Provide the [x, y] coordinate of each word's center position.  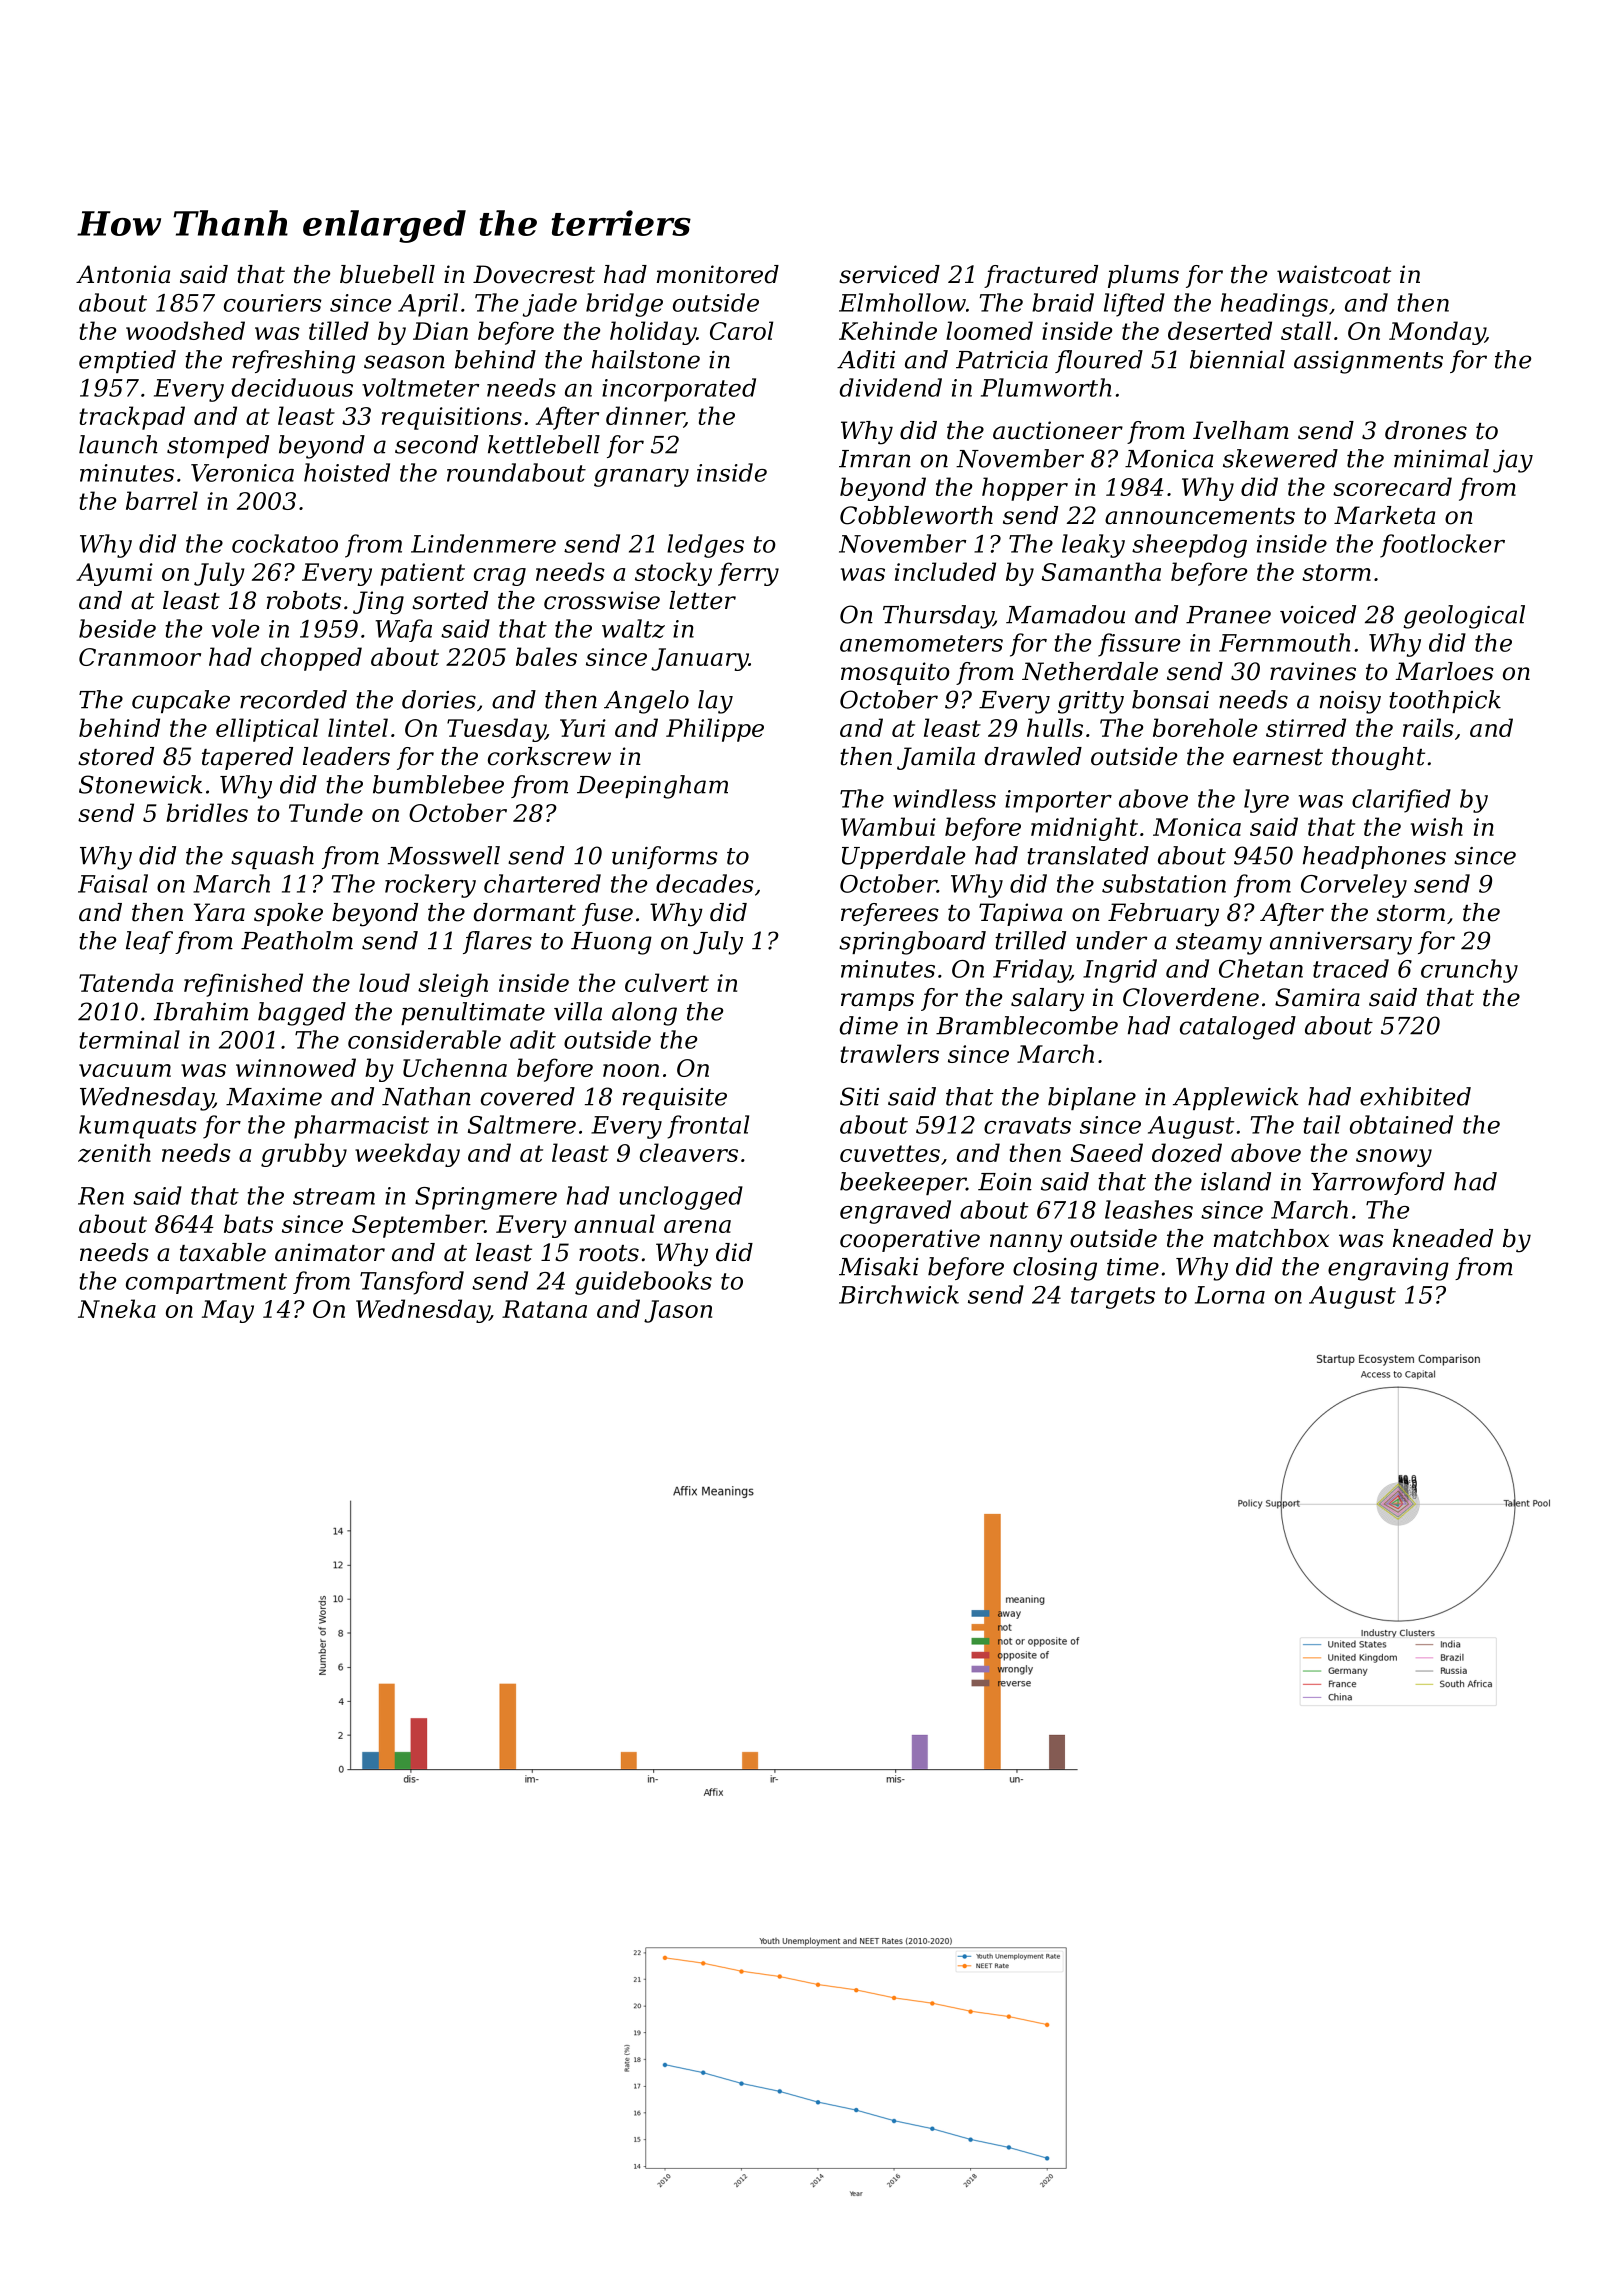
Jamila [936, 758]
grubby [304, 1155]
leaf [149, 942]
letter [702, 600]
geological [1464, 617]
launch [118, 444]
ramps [877, 1002]
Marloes [1444, 671]
